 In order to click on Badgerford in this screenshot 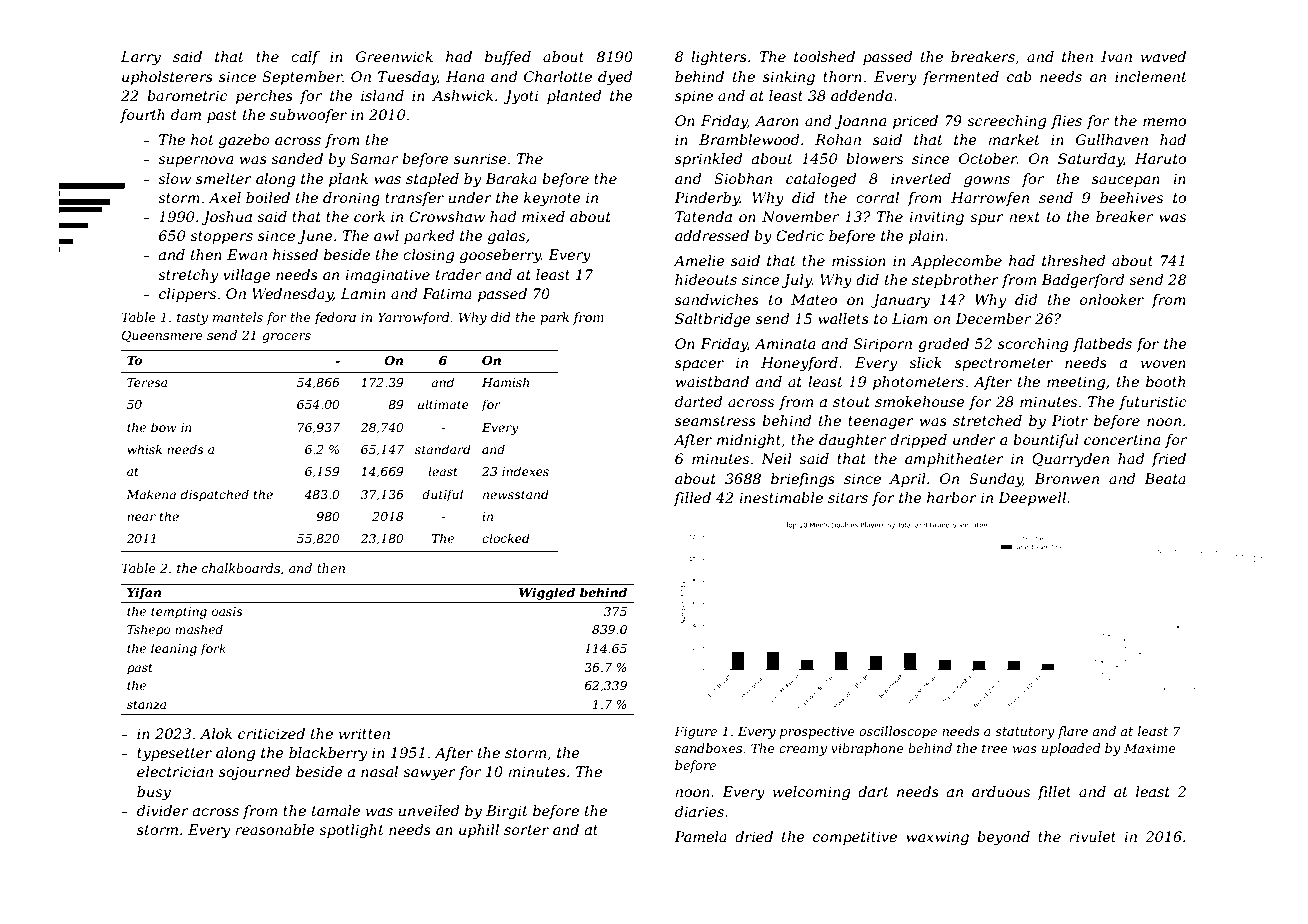, I will do `click(1083, 281)`.
